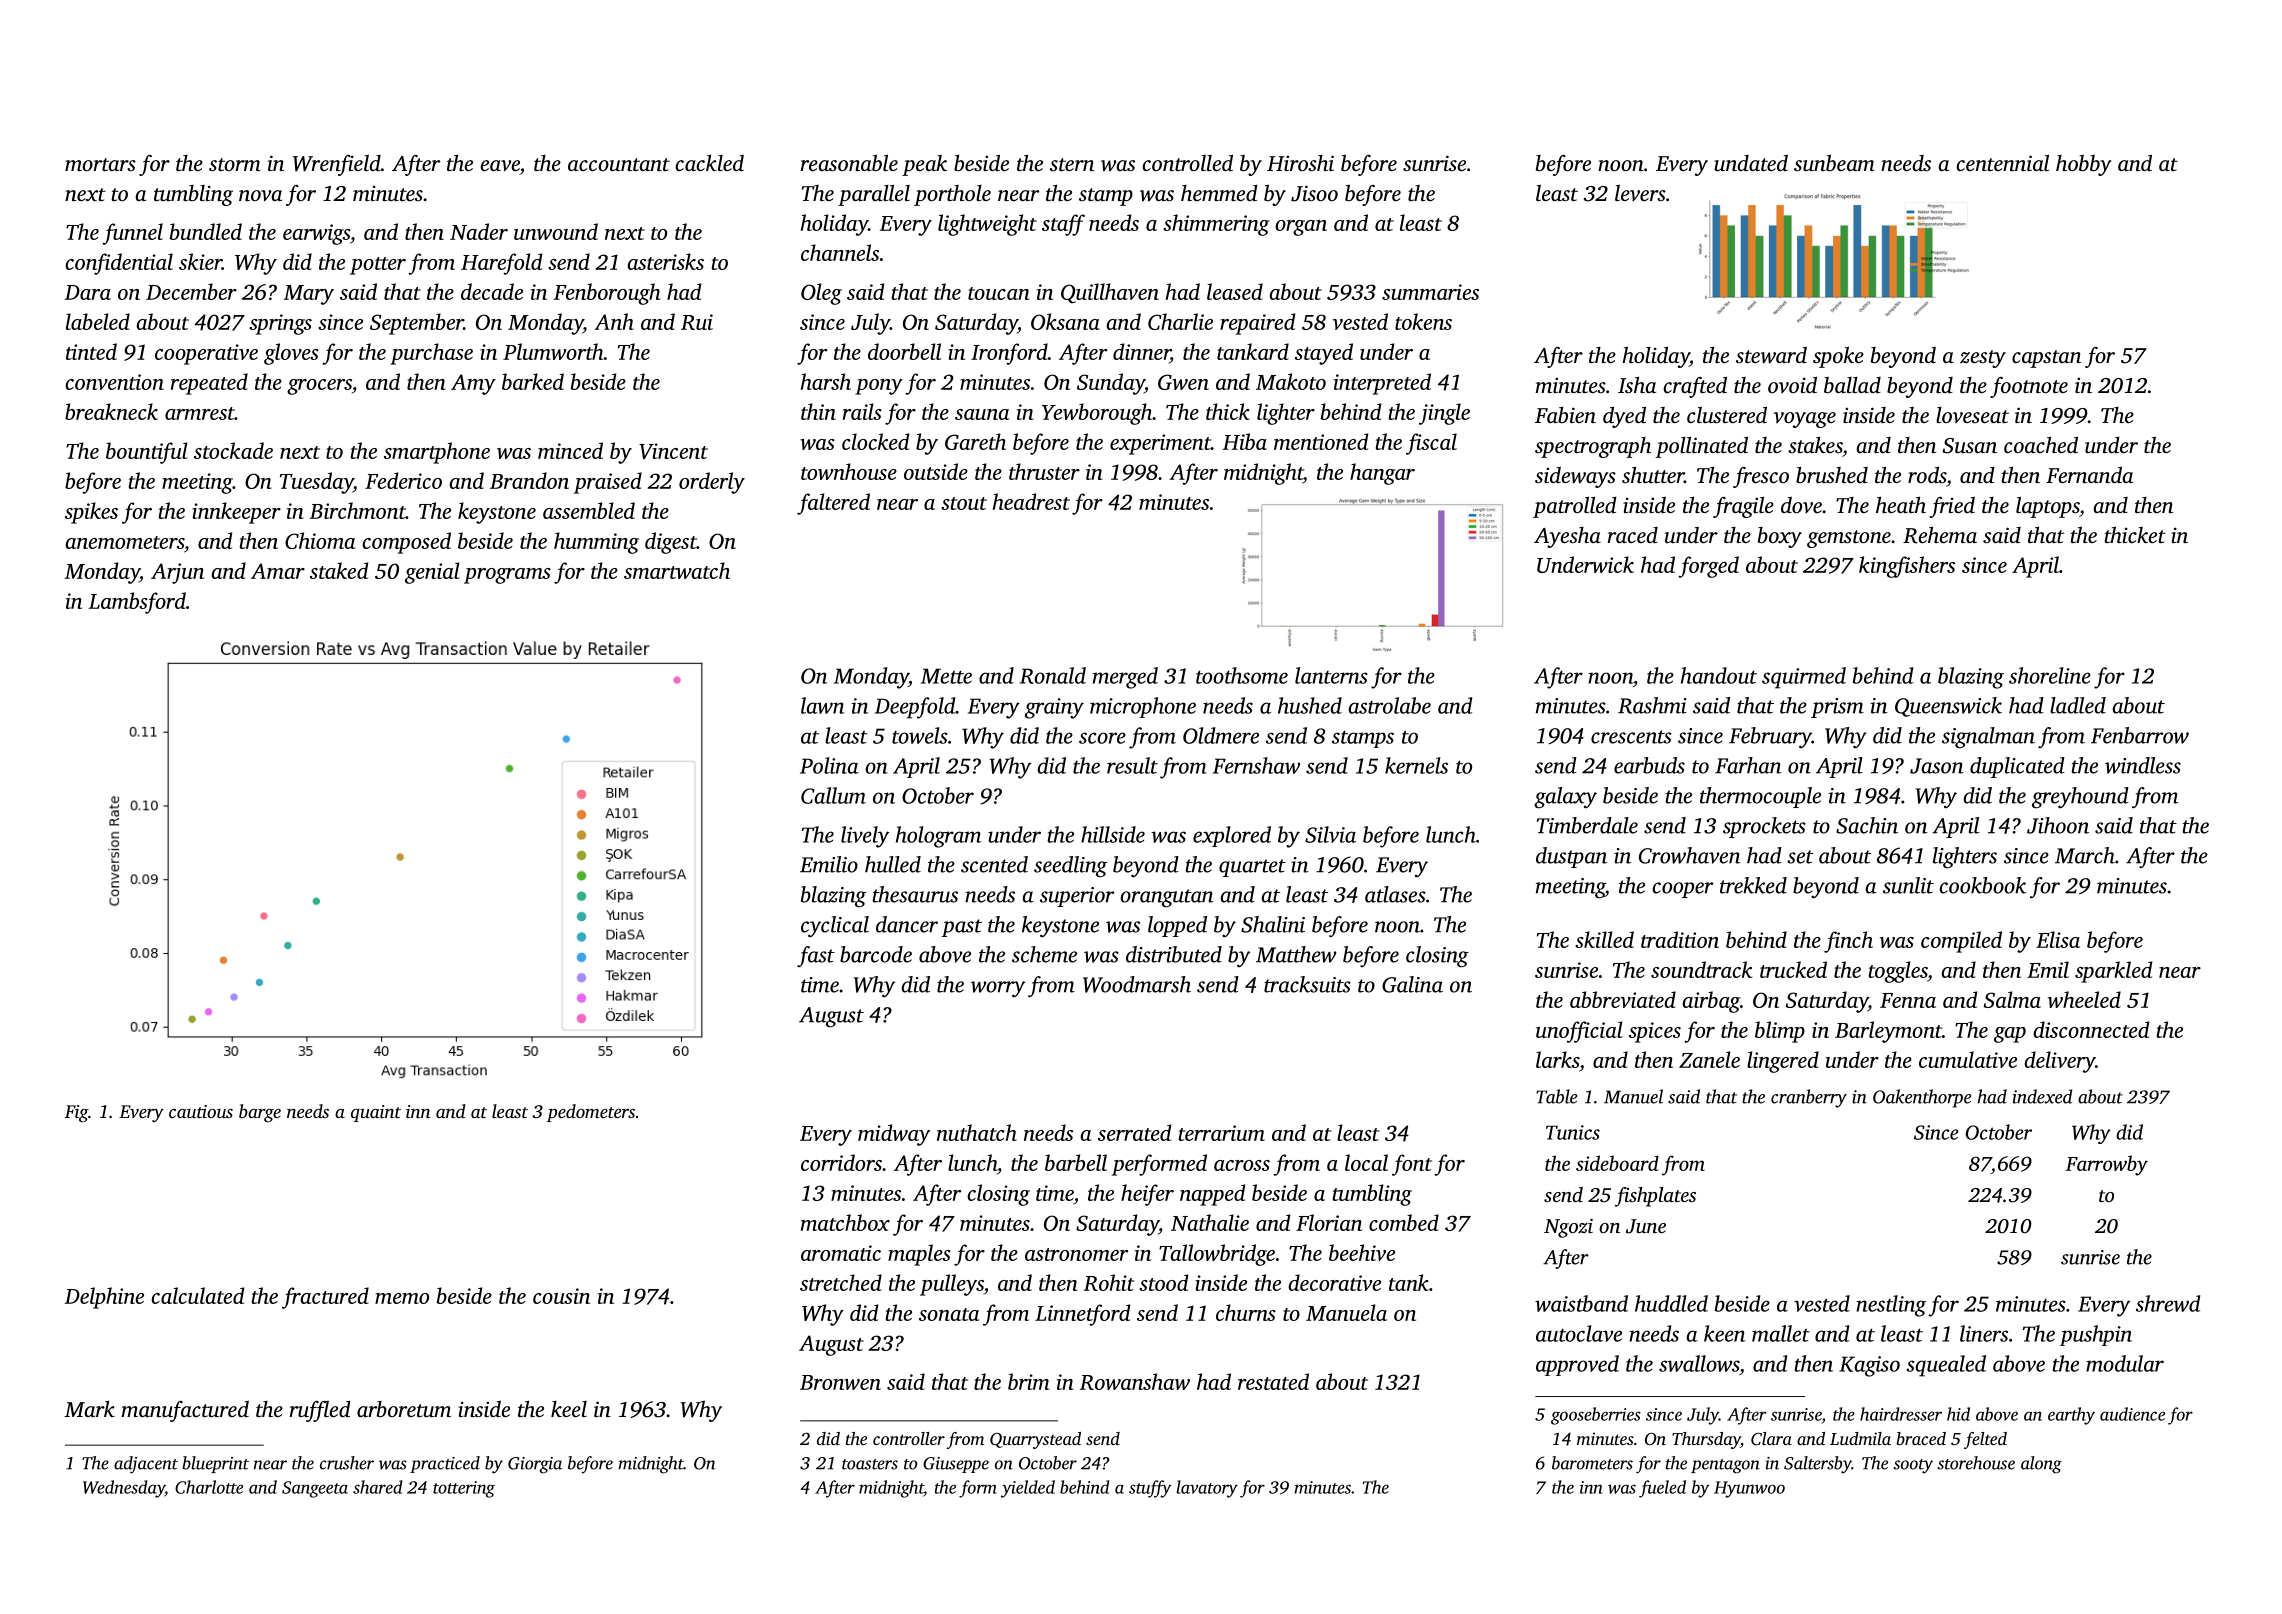 Image resolution: width=2282 pixels, height=1614 pixels. What do you see at coordinates (833, 795) in the image?
I see `Callum` at bounding box center [833, 795].
